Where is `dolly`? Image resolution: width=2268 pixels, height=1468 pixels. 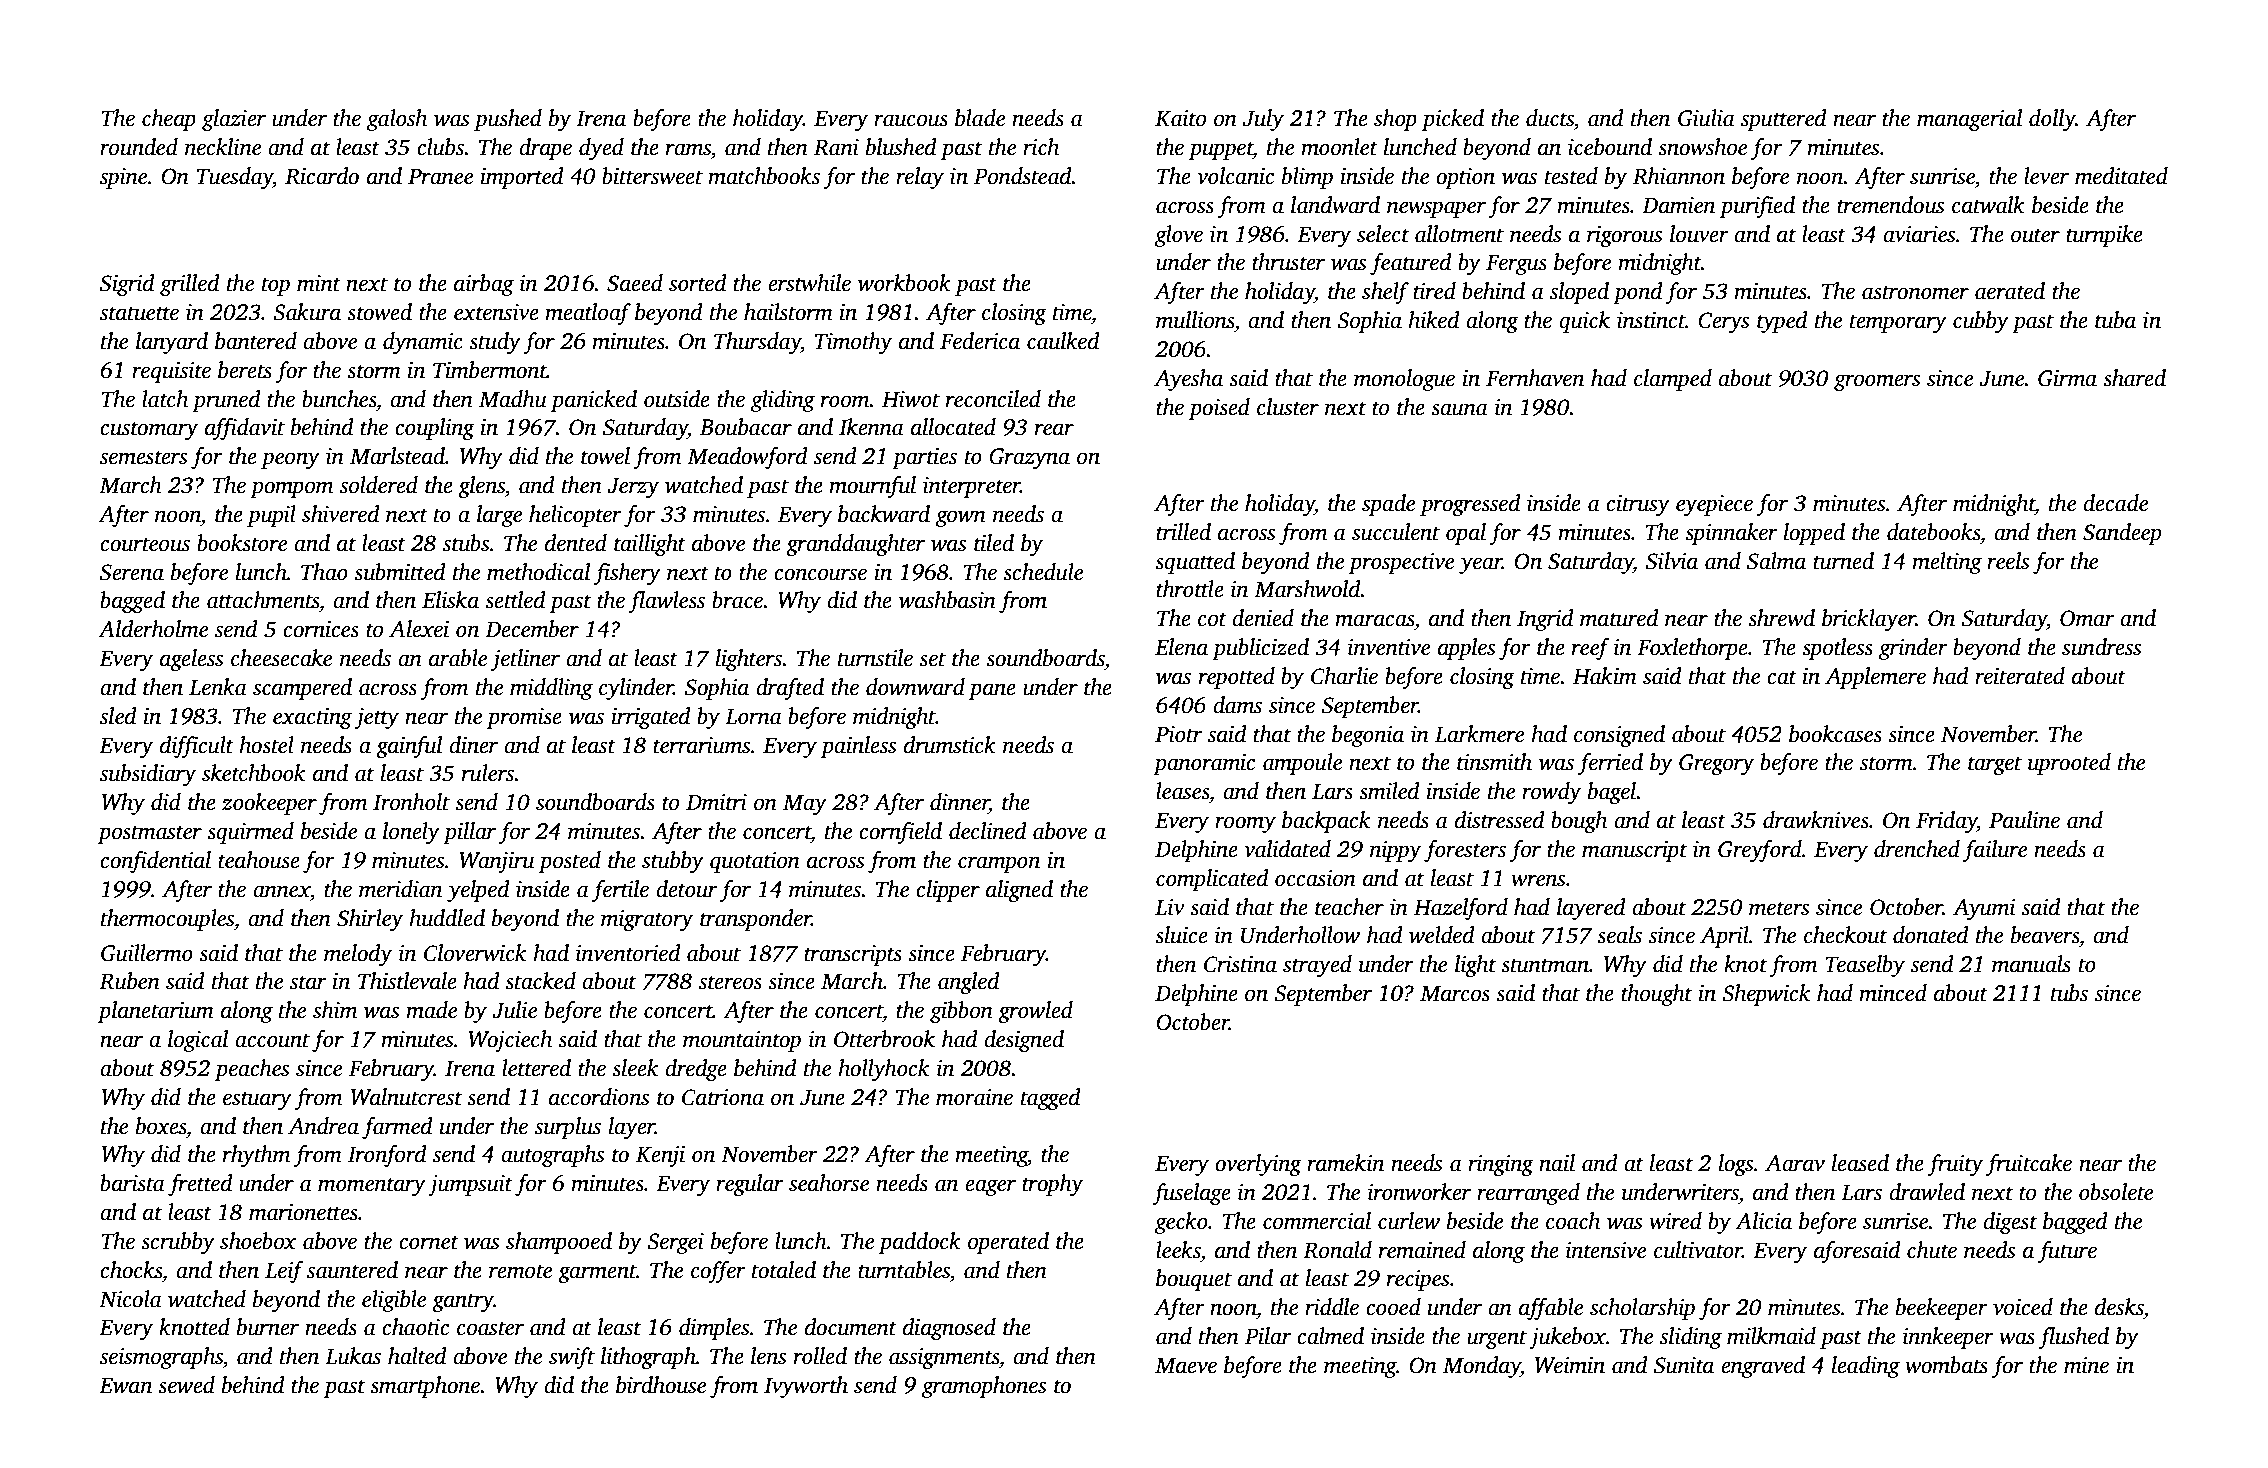
dolly is located at coordinates (2052, 120).
